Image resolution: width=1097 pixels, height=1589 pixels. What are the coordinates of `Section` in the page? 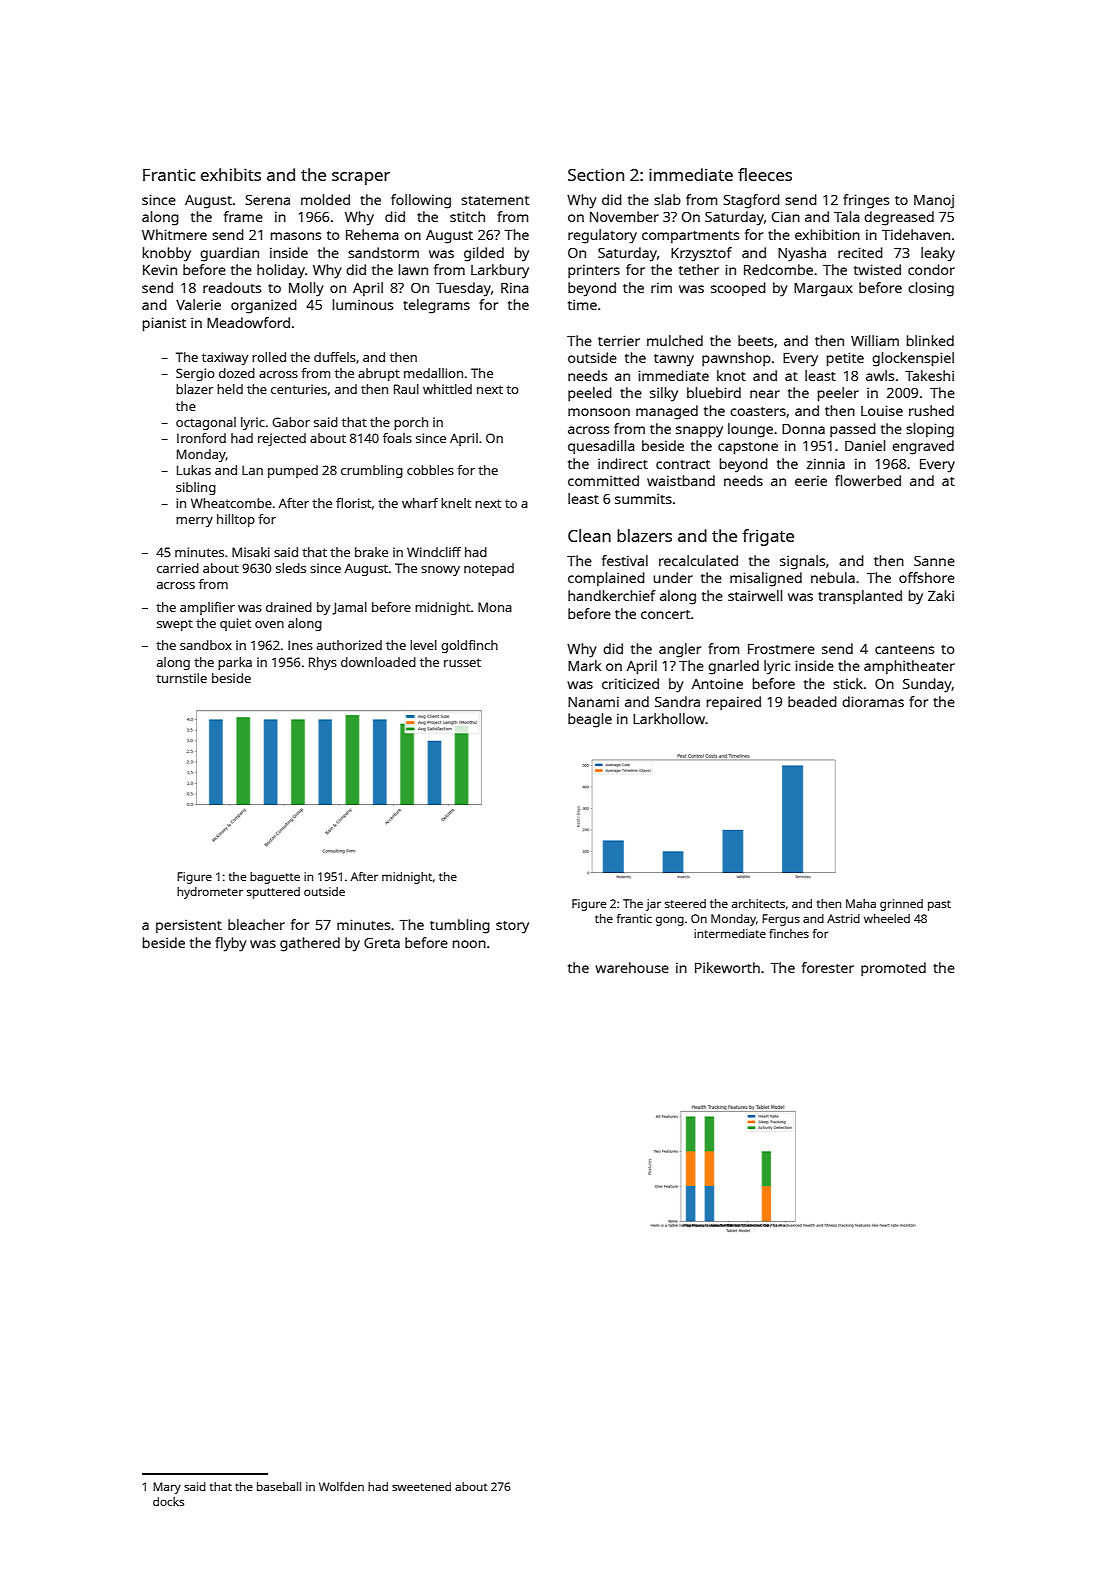 It's located at (596, 174).
